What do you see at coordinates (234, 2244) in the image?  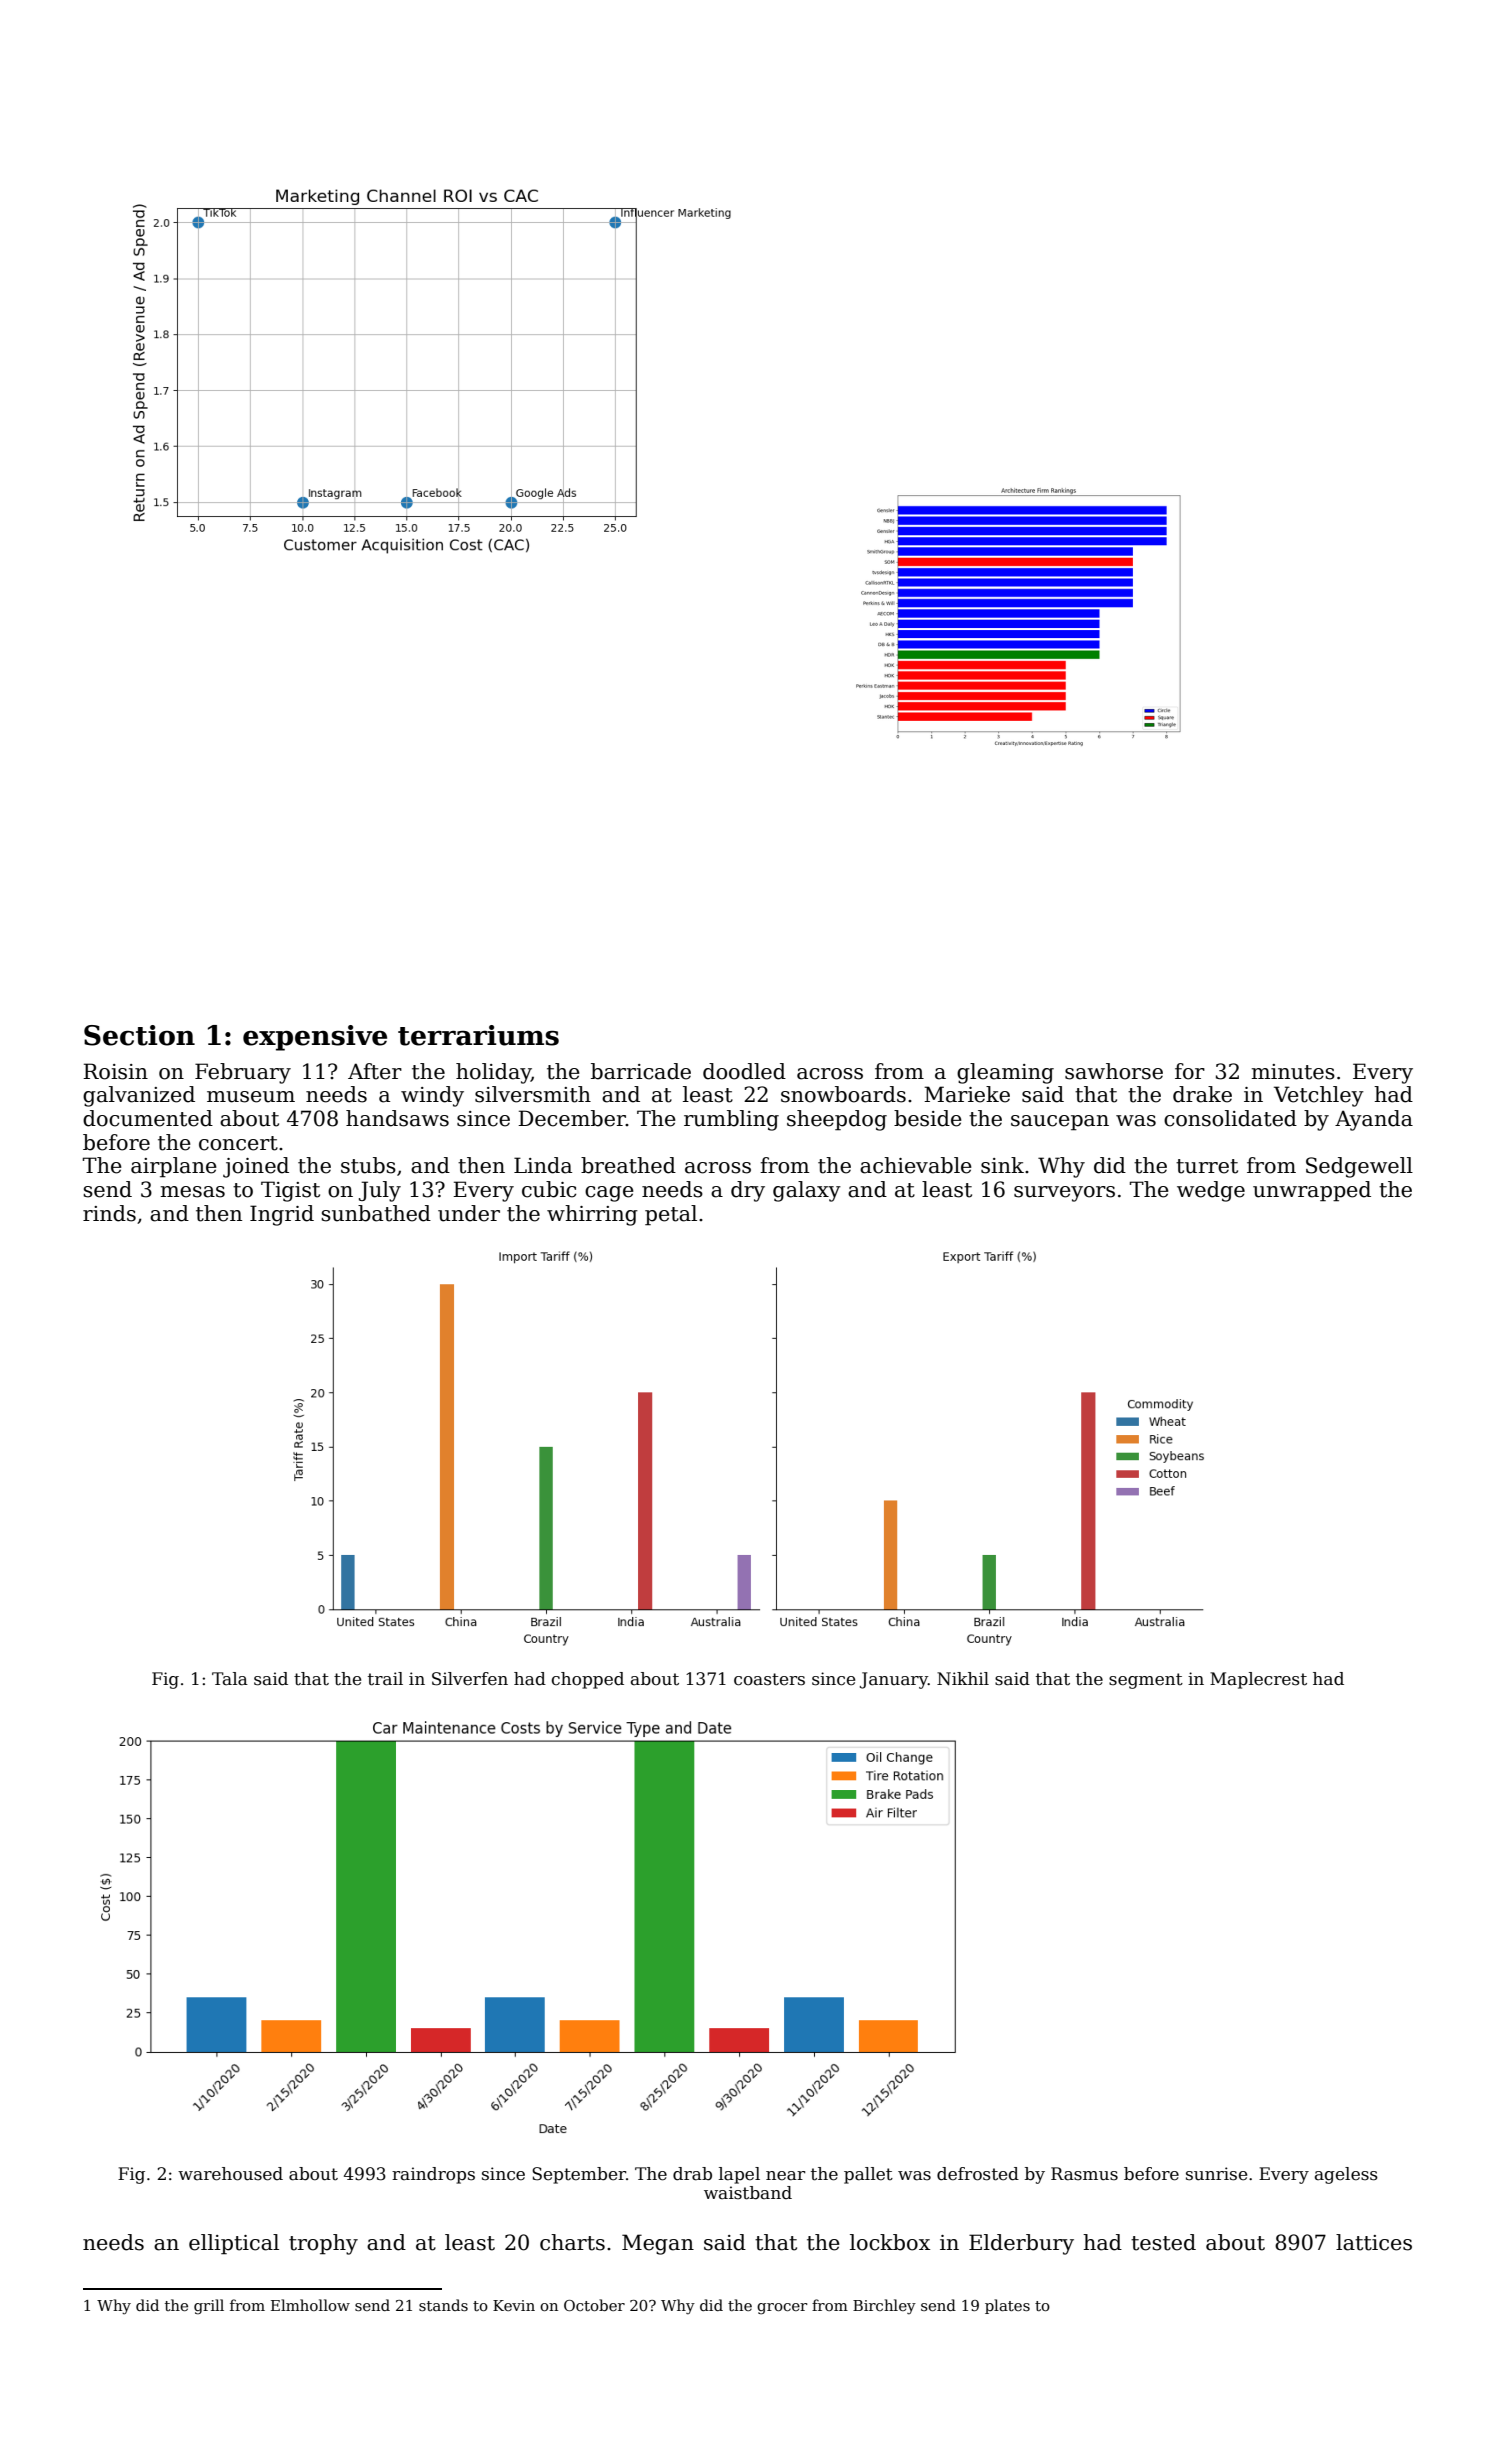 I see `elliptical` at bounding box center [234, 2244].
